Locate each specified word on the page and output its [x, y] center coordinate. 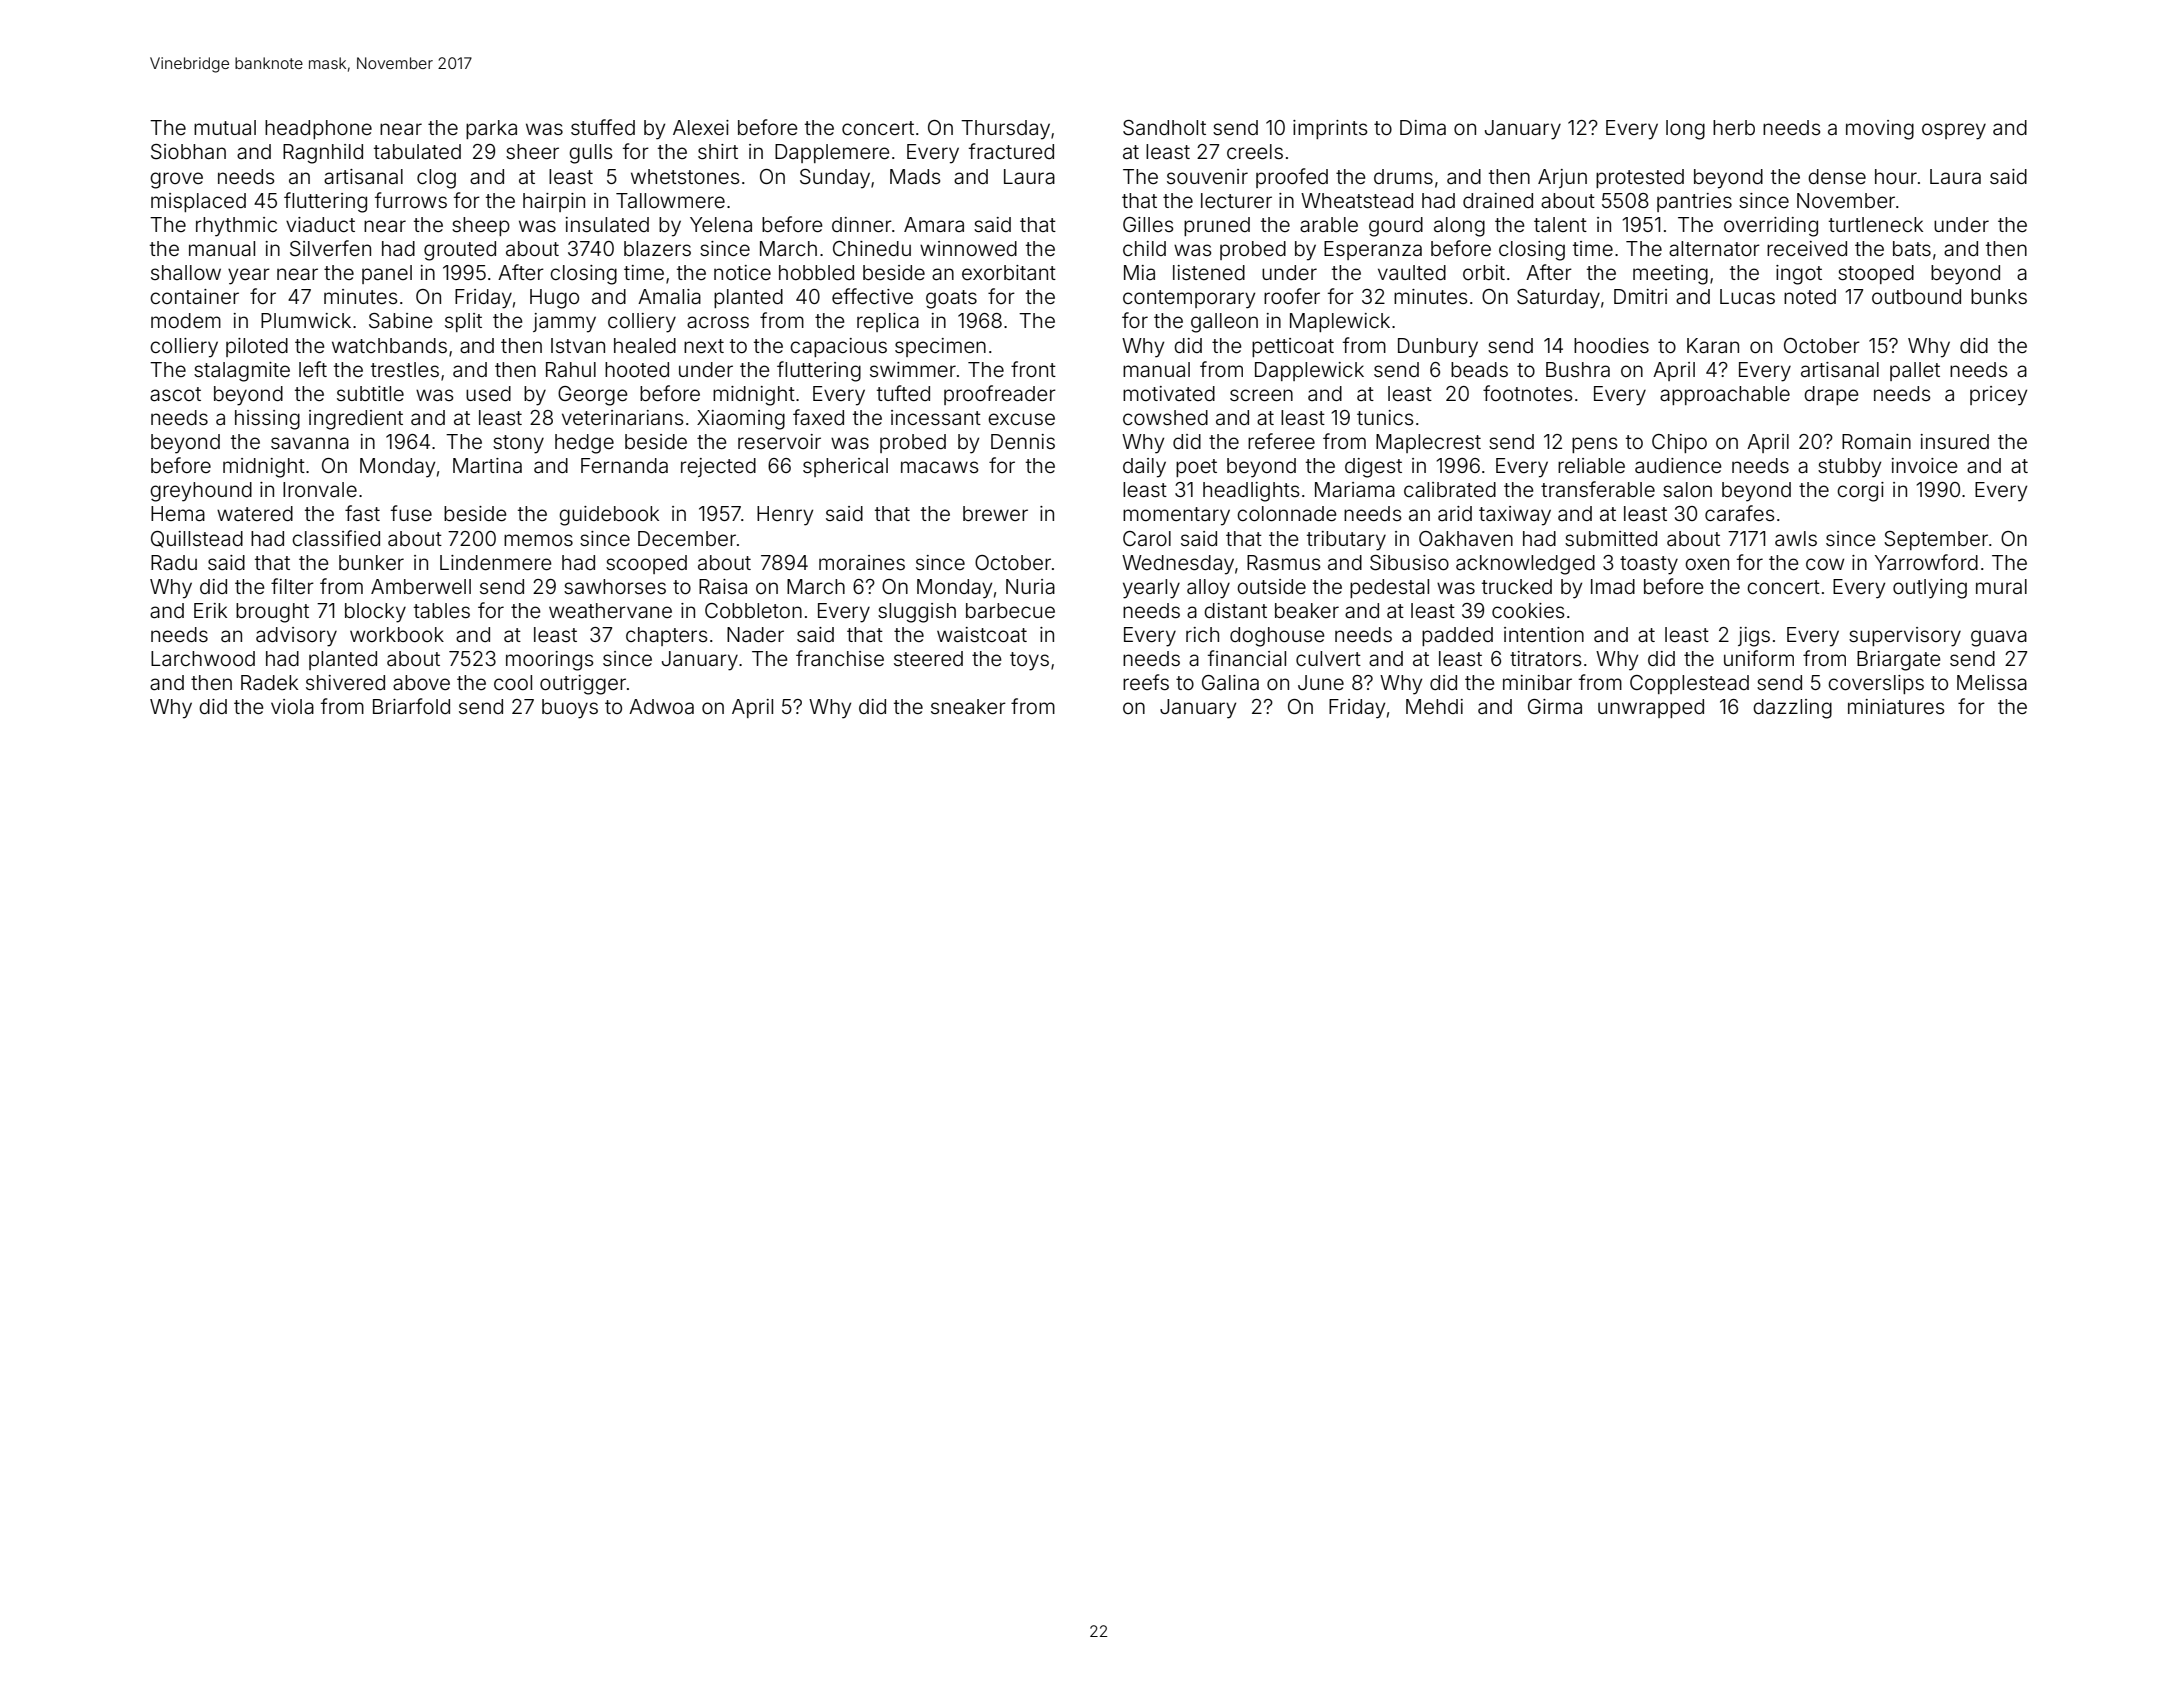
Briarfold [411, 706]
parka [491, 129]
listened [1209, 272]
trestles [405, 369]
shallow [186, 272]
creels [1255, 151]
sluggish [917, 613]
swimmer [913, 369]
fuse [411, 513]
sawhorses [615, 586]
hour [1896, 176]
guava [1999, 638]
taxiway [1515, 516]
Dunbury [1438, 348]
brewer [995, 513]
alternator [1714, 248]
